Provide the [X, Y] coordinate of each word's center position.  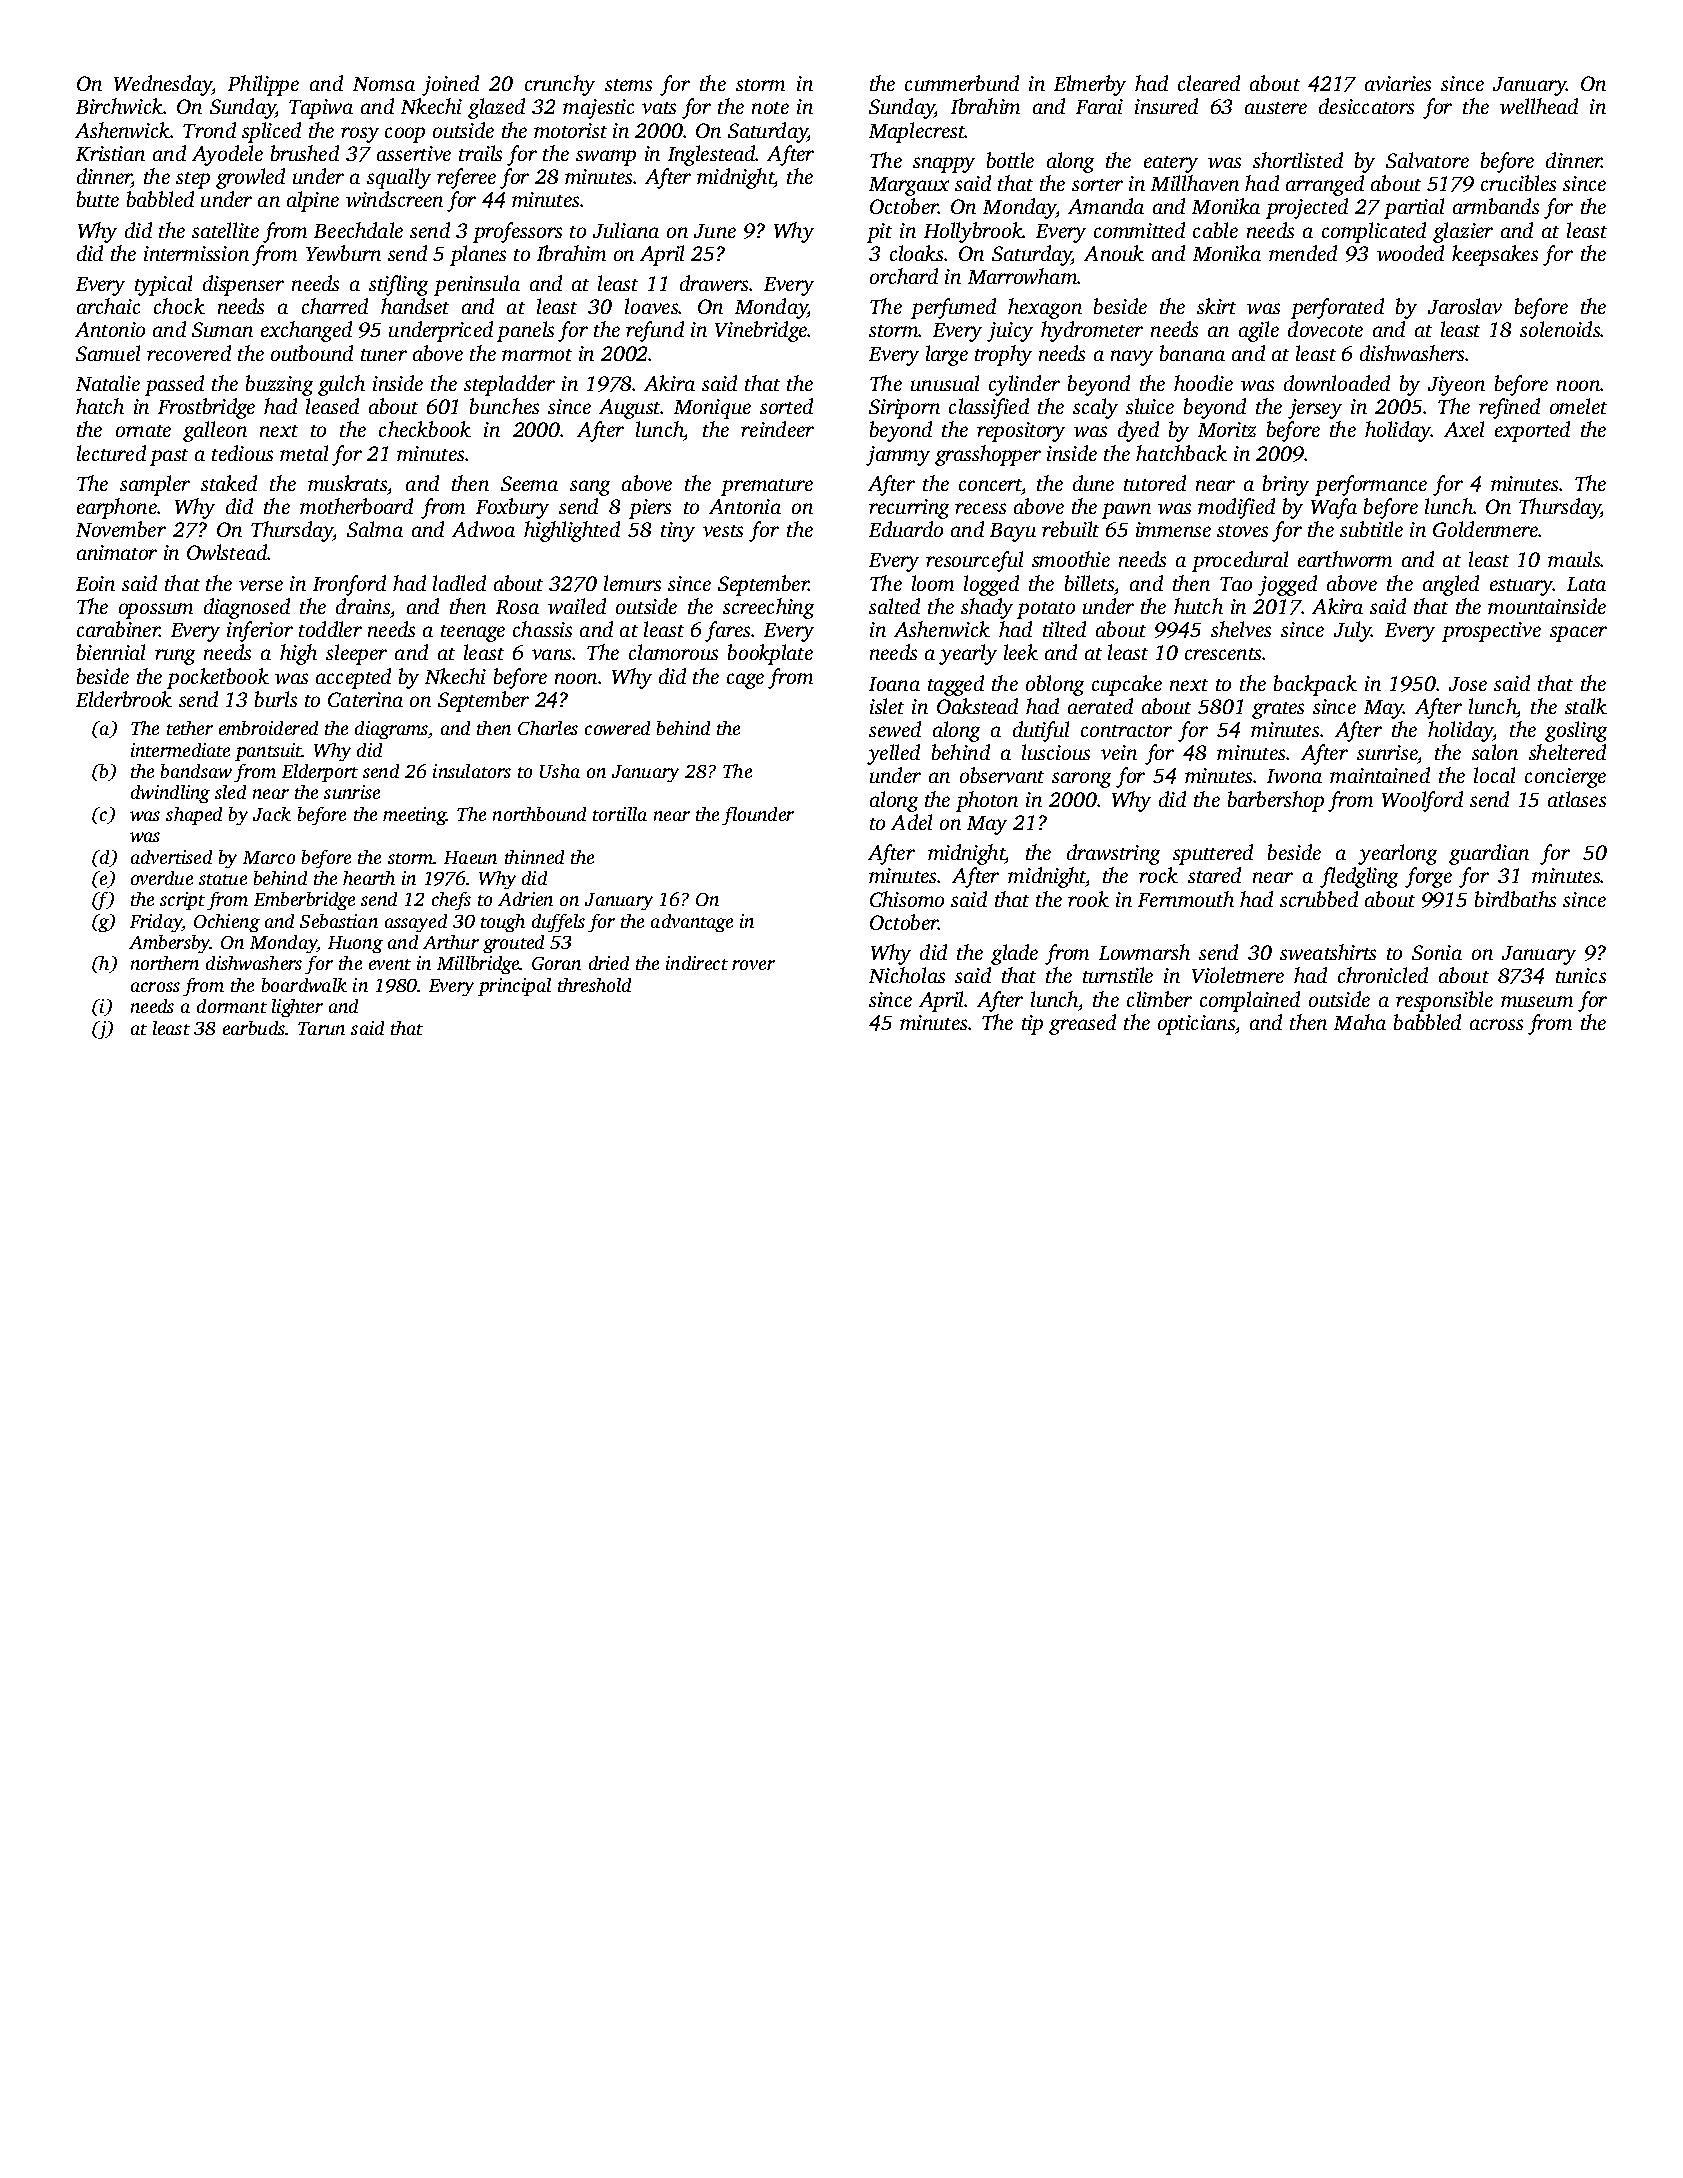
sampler [155, 485]
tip [1032, 1025]
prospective [1491, 632]
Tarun [321, 1028]
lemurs [632, 583]
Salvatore [1427, 160]
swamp [606, 158]
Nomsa [384, 84]
